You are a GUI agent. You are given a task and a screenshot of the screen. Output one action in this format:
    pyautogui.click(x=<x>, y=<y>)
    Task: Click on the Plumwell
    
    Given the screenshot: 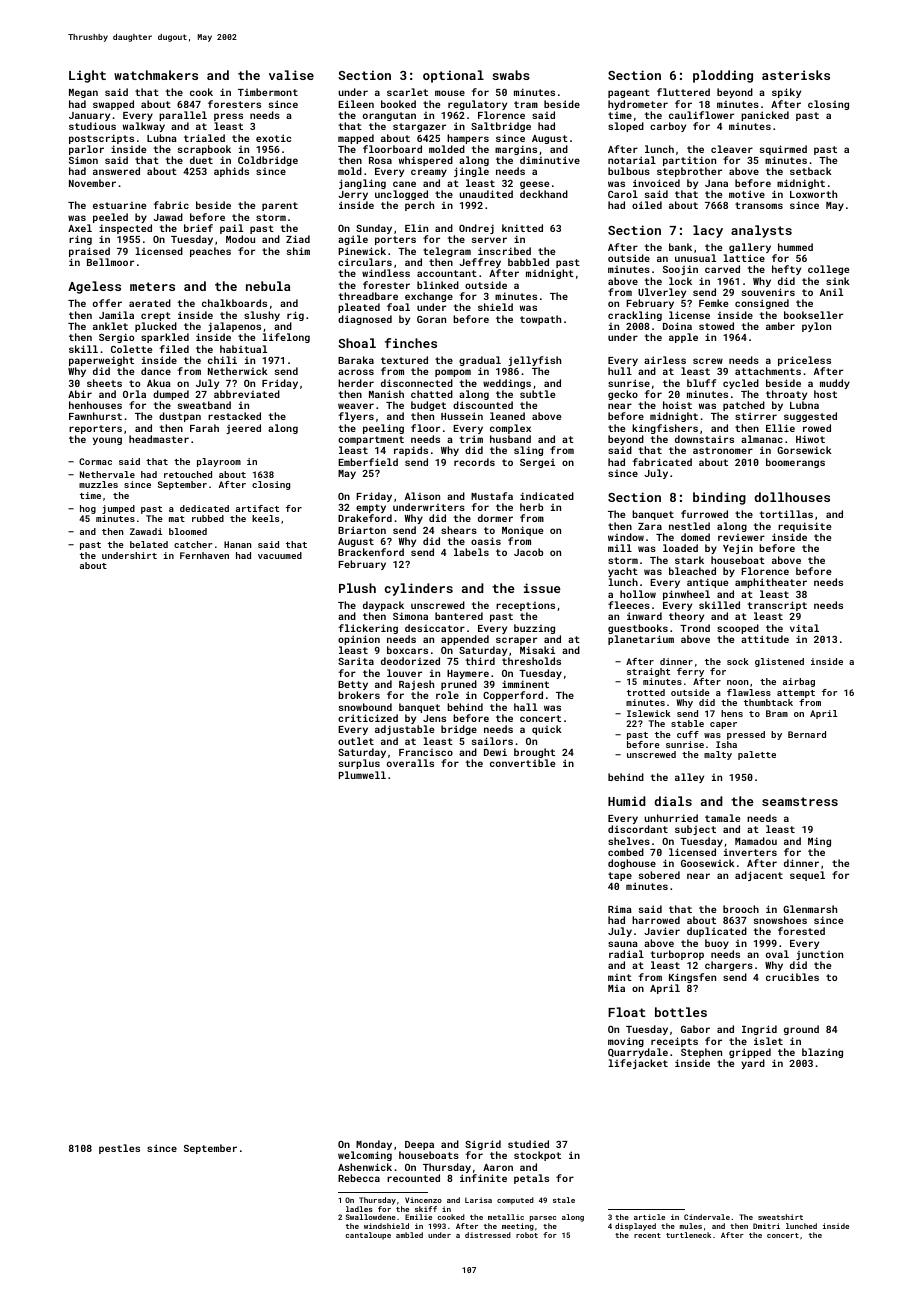 What is the action you would take?
    pyautogui.click(x=362, y=775)
